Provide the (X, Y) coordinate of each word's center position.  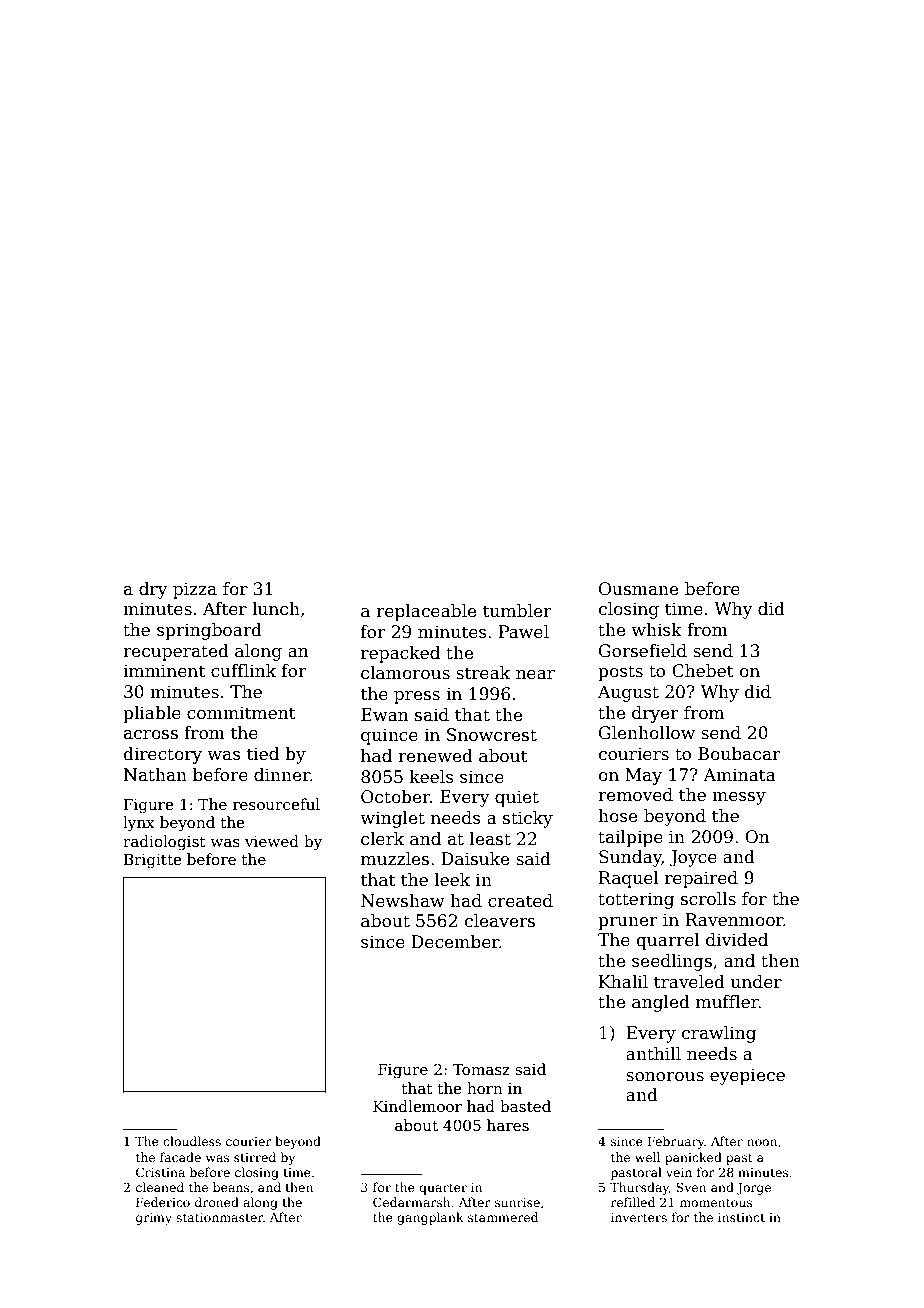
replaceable (426, 612)
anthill (653, 1054)
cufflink (243, 671)
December (455, 942)
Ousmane (638, 589)
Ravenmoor (734, 920)
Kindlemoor (417, 1106)
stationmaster (219, 1217)
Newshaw (403, 901)
